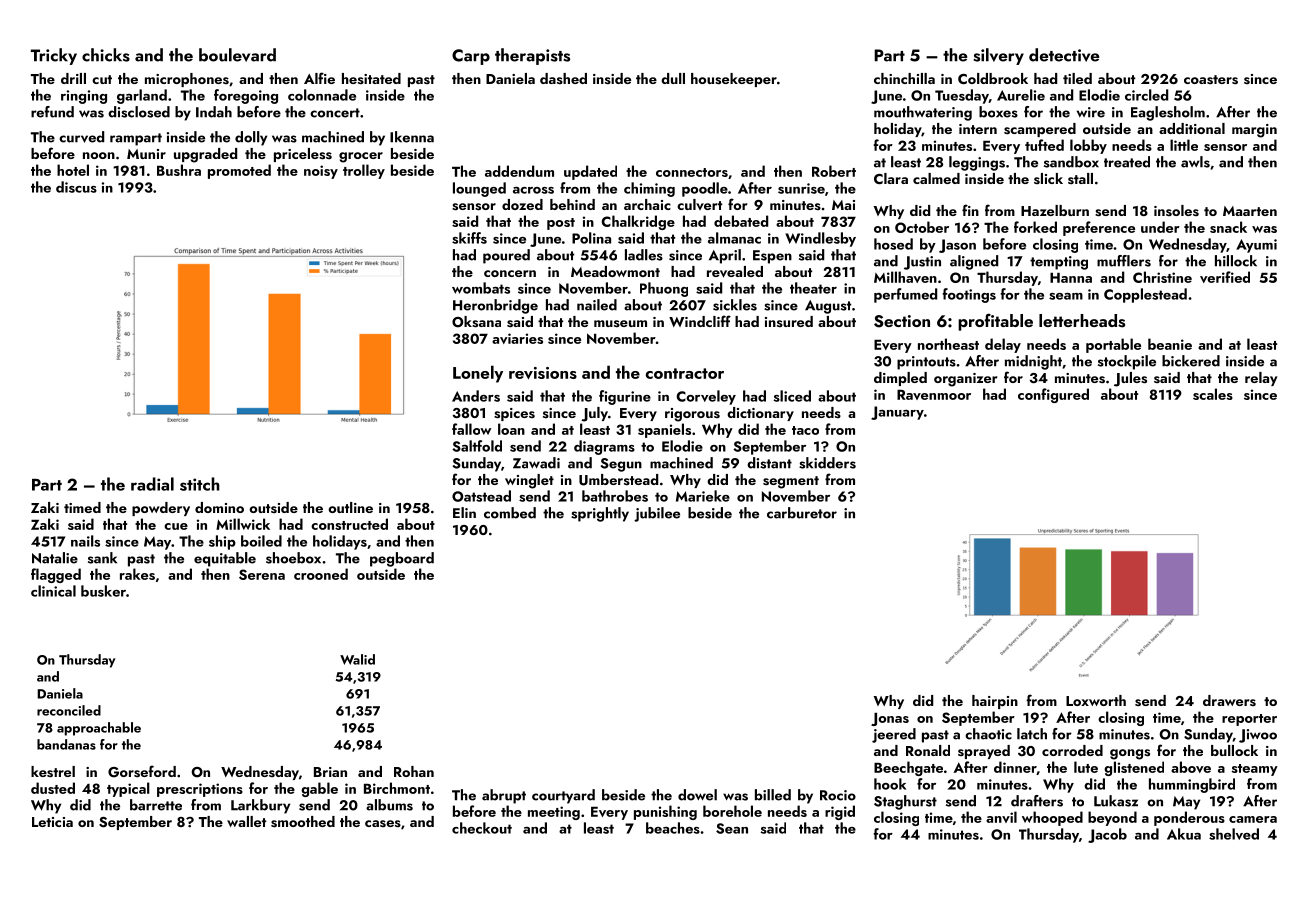  I want to click on printouts, so click(926, 363).
